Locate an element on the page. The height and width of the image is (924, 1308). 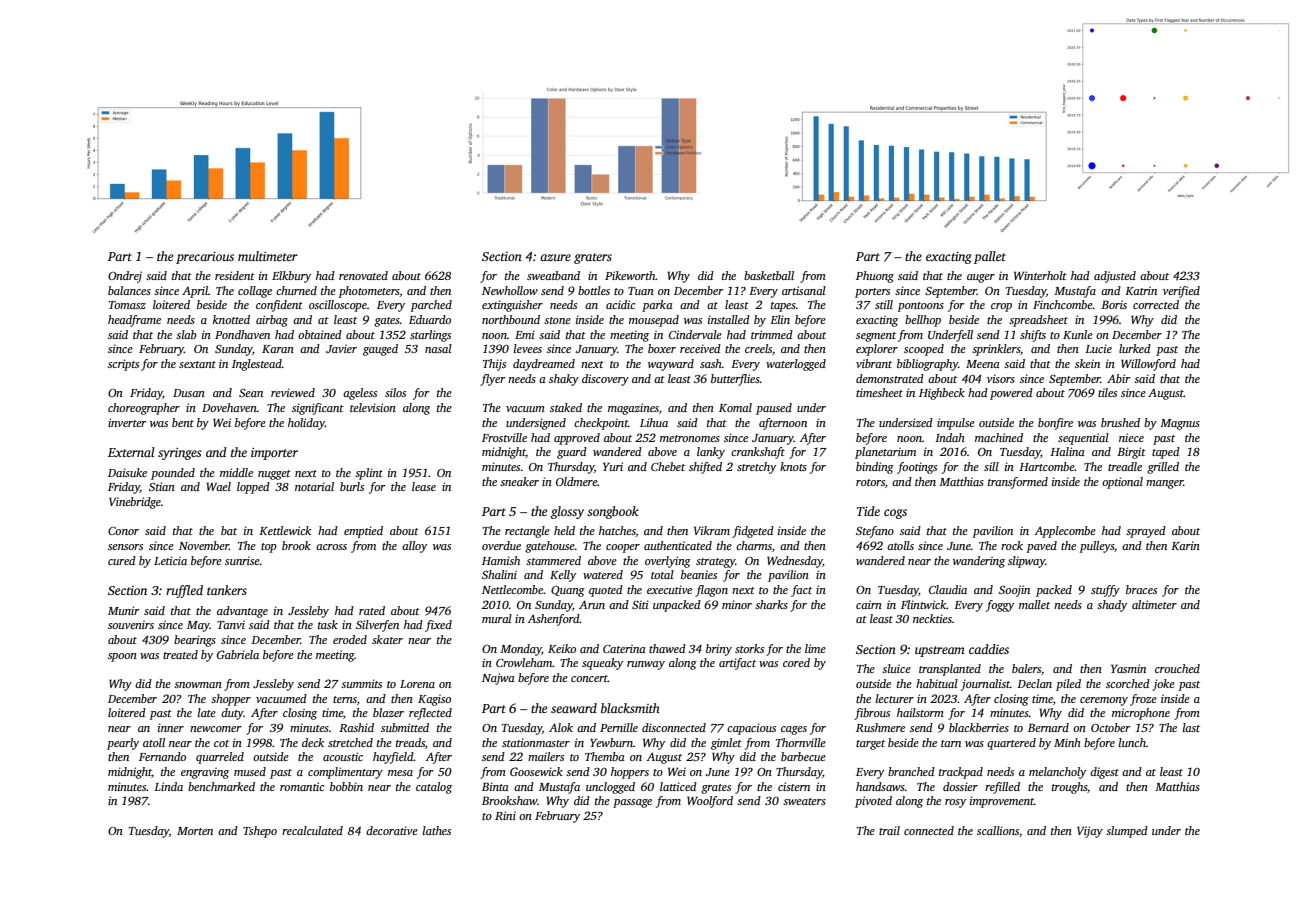
azure is located at coordinates (555, 257).
